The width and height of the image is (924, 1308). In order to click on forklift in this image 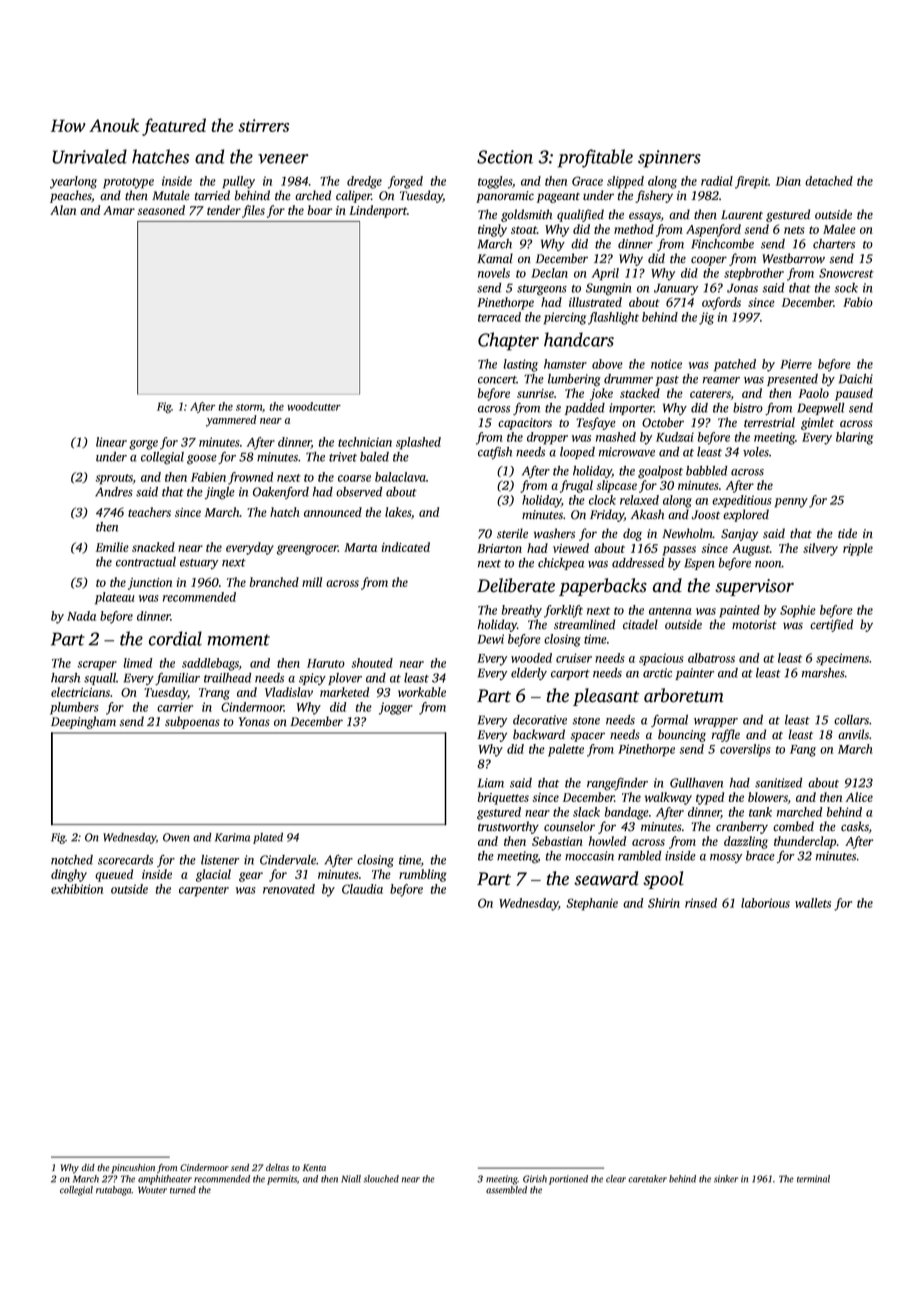, I will do `click(563, 611)`.
